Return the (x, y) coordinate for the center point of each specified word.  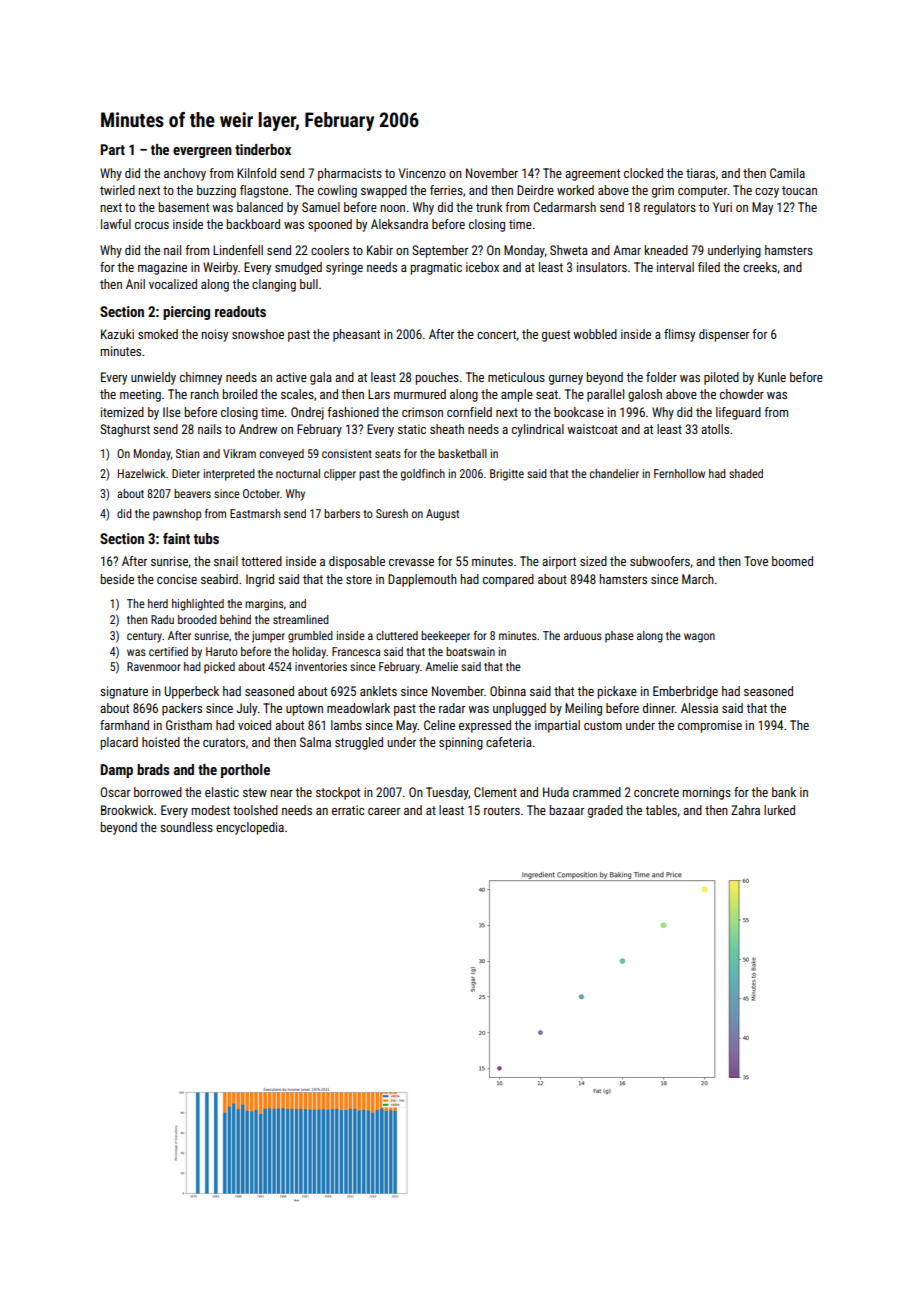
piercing (186, 313)
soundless (186, 827)
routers (502, 810)
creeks (760, 267)
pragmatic (436, 268)
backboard (253, 224)
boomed (792, 561)
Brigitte (507, 475)
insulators (602, 267)
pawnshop (177, 515)
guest (556, 336)
